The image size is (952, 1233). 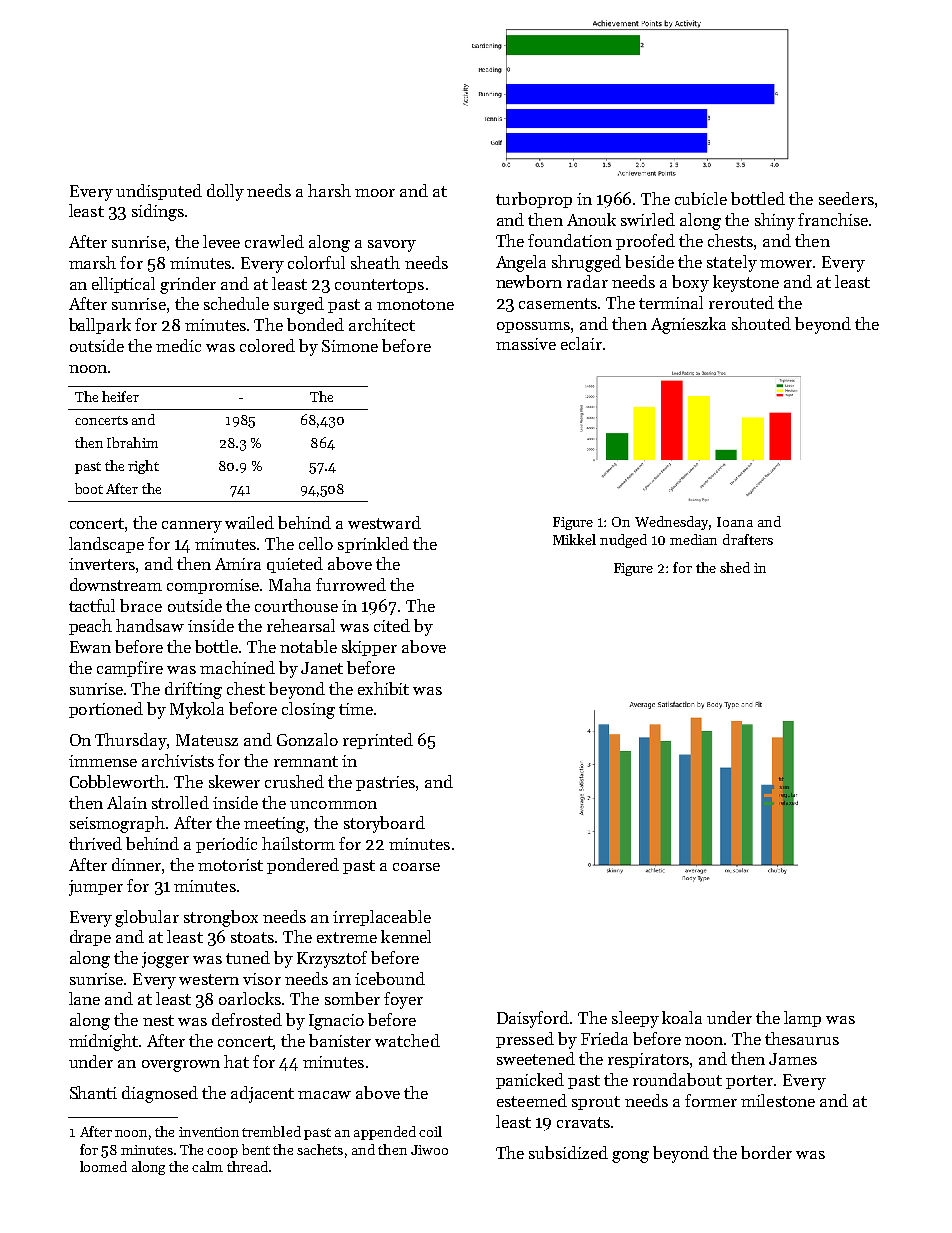 What do you see at coordinates (225, 192) in the page?
I see `dolly` at bounding box center [225, 192].
